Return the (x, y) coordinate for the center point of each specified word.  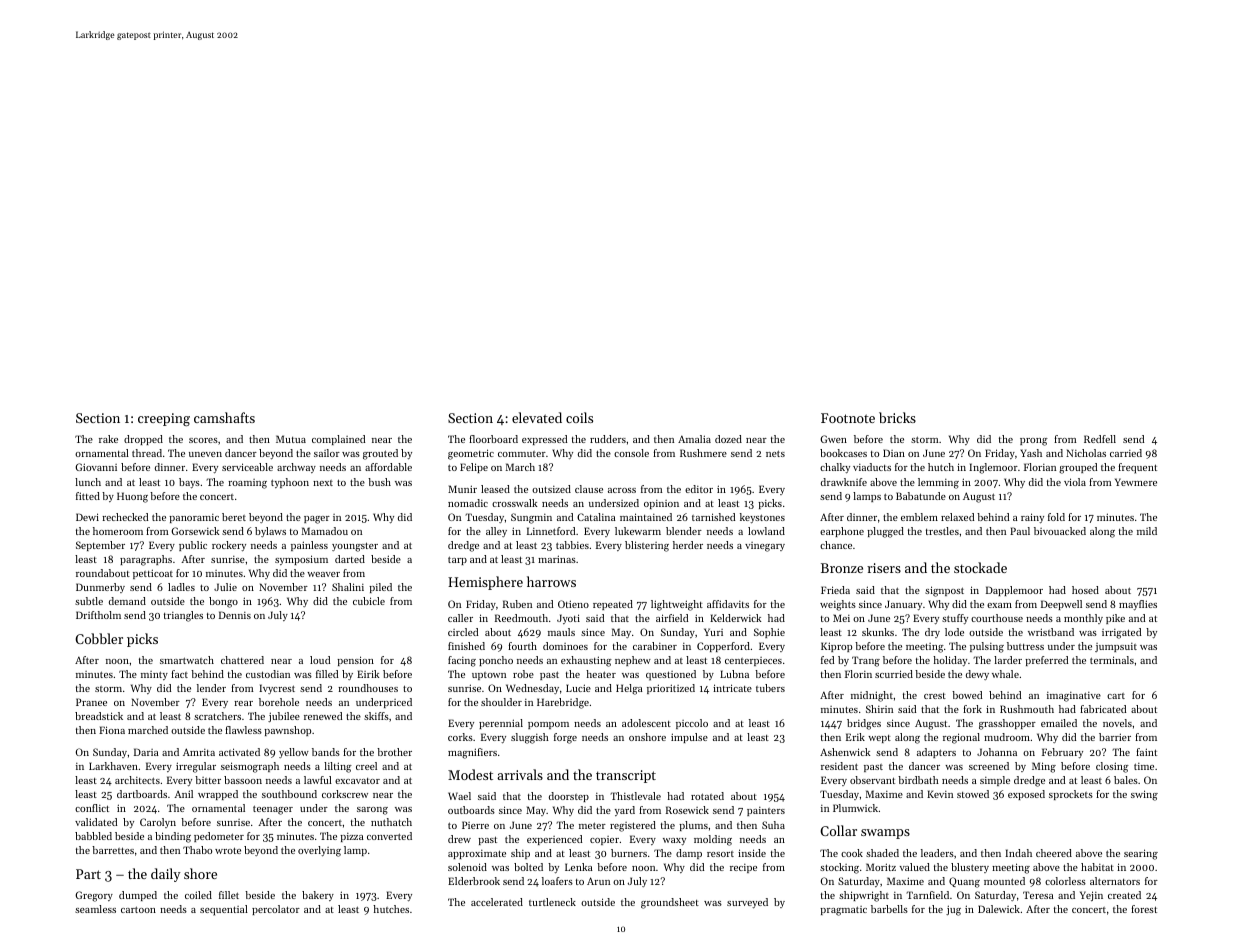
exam (999, 605)
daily (166, 875)
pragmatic (843, 911)
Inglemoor (993, 468)
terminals (1112, 660)
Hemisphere (485, 583)
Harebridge (563, 703)
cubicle (369, 601)
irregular (196, 767)
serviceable (247, 467)
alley (496, 532)
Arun (598, 881)
